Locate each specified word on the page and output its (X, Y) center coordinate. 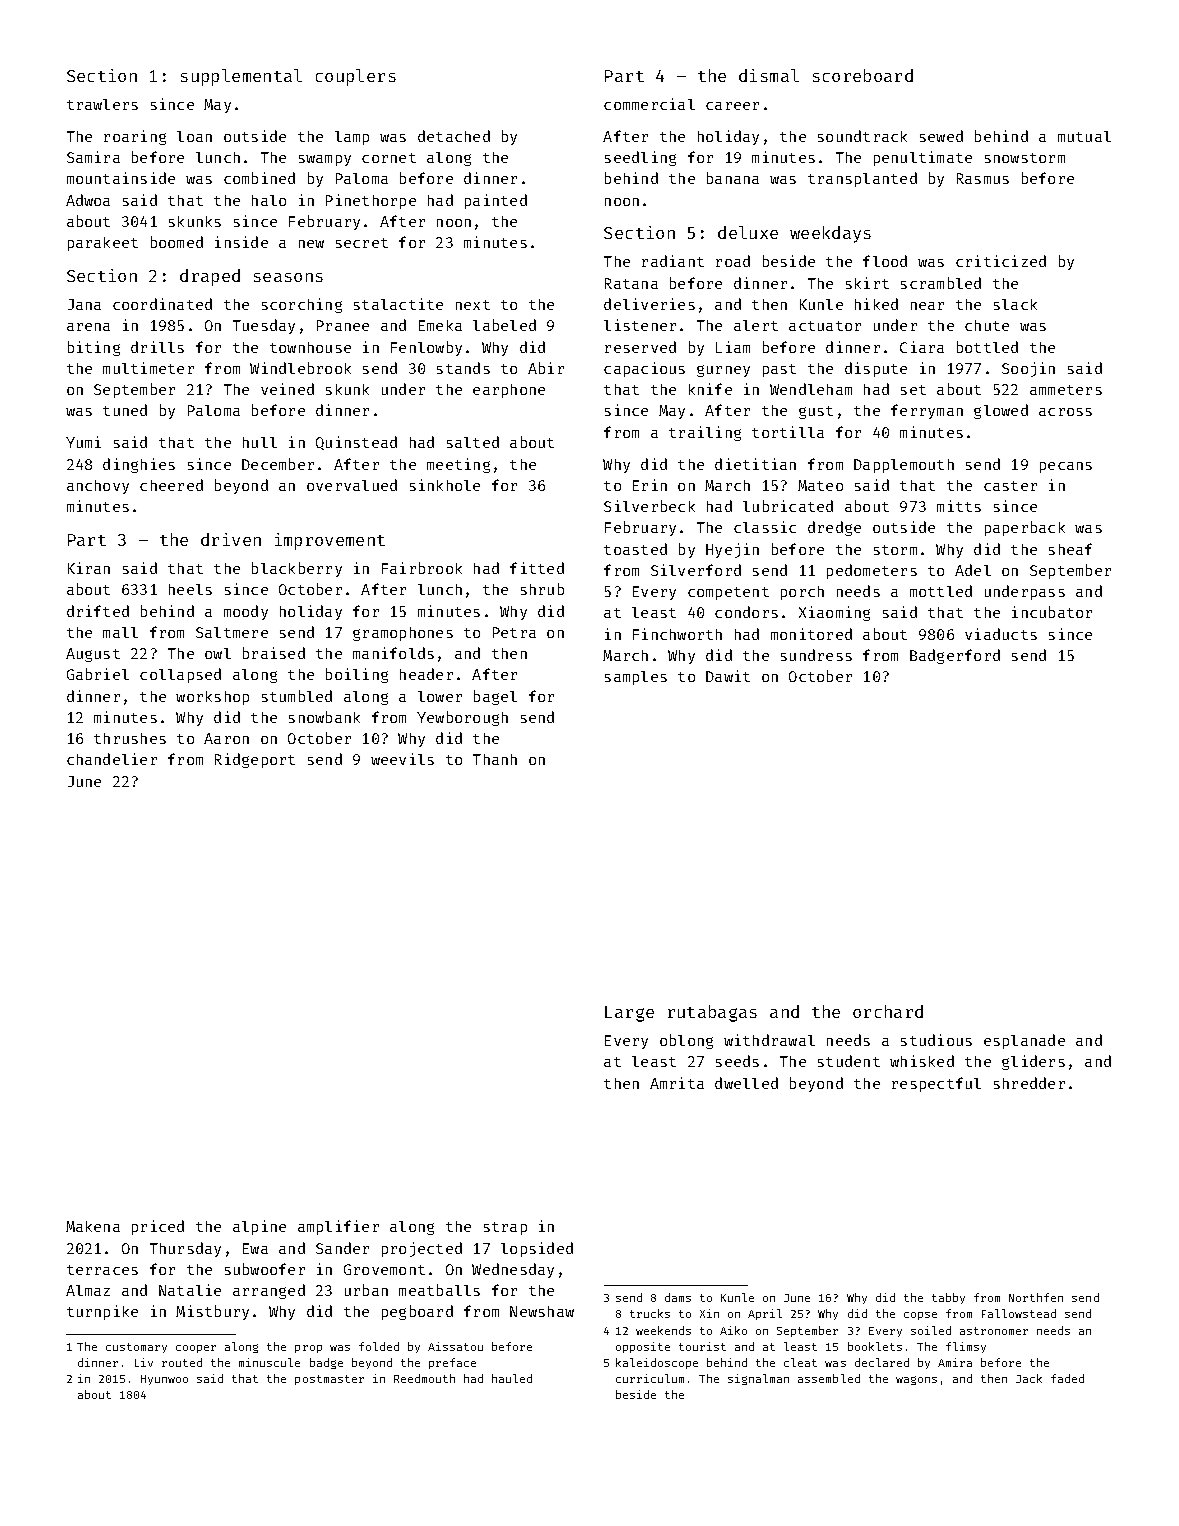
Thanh (495, 759)
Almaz (88, 1290)
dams (678, 1297)
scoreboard (863, 75)
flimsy (966, 1347)
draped (210, 277)
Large (629, 1014)
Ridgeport (255, 760)
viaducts (1001, 634)
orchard (888, 1011)
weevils (402, 759)
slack (1015, 304)
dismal (769, 75)
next (473, 305)
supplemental (241, 77)
